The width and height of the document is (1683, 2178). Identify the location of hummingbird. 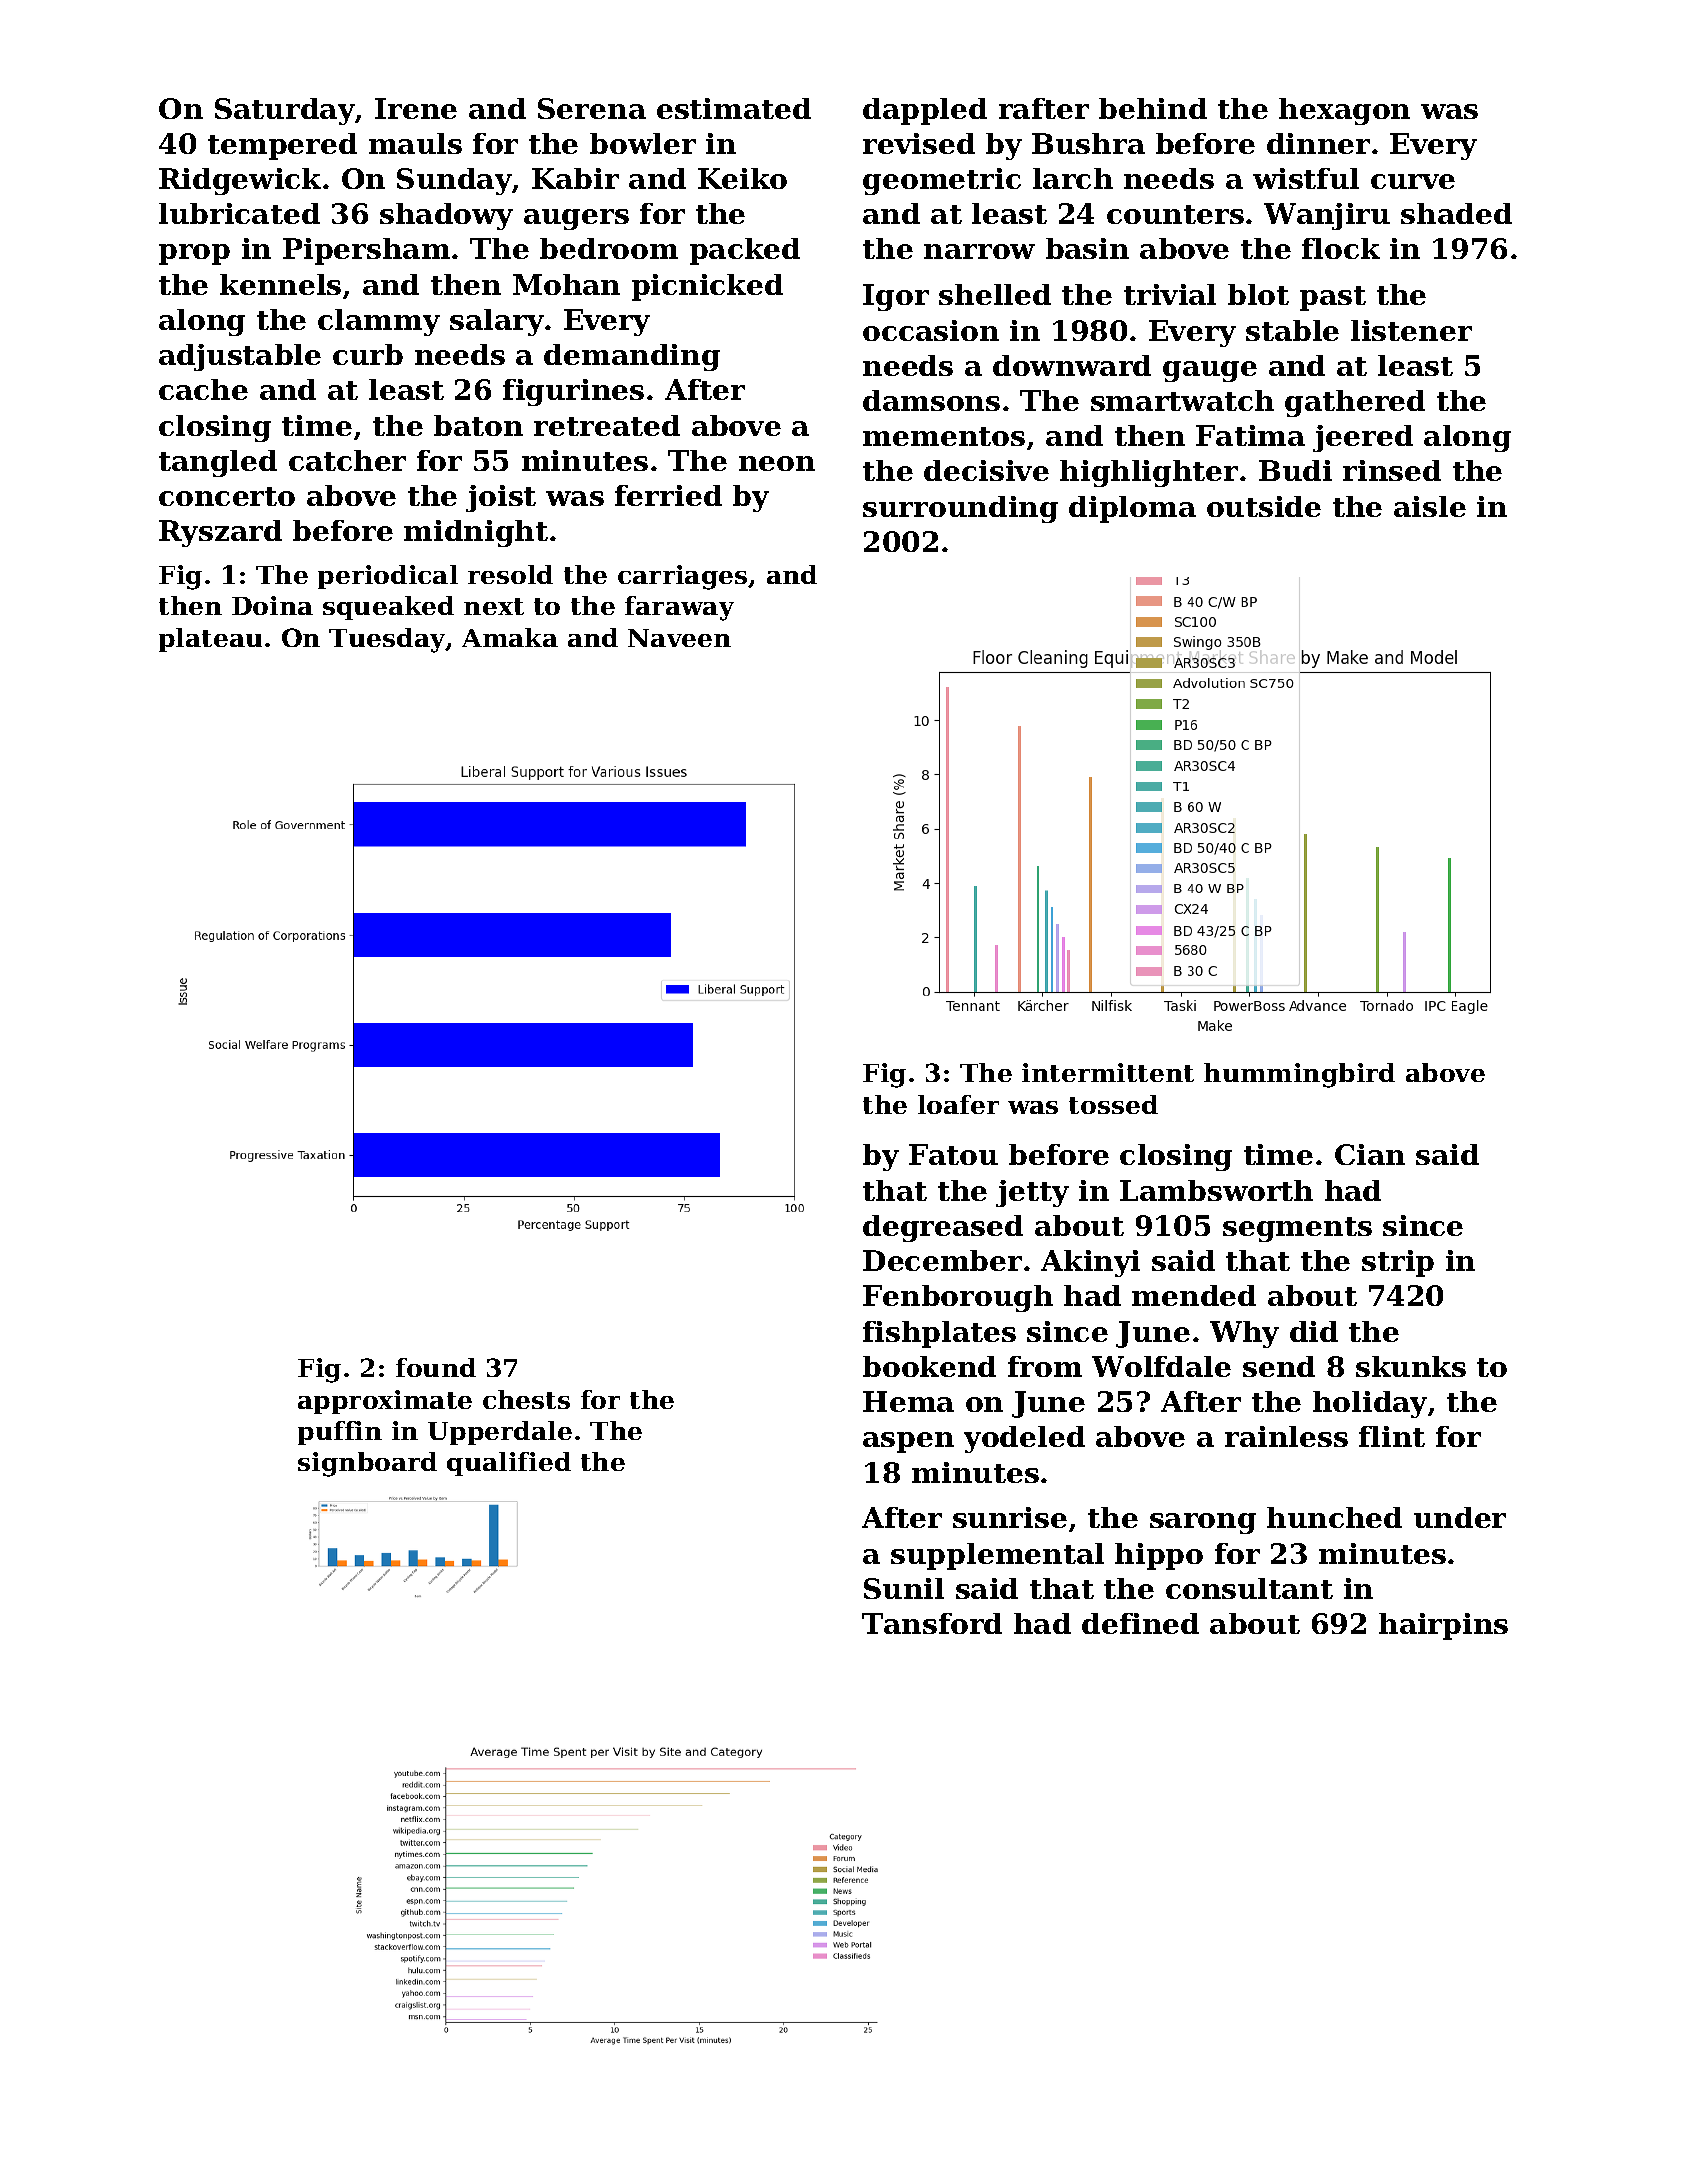
(1299, 1075).
